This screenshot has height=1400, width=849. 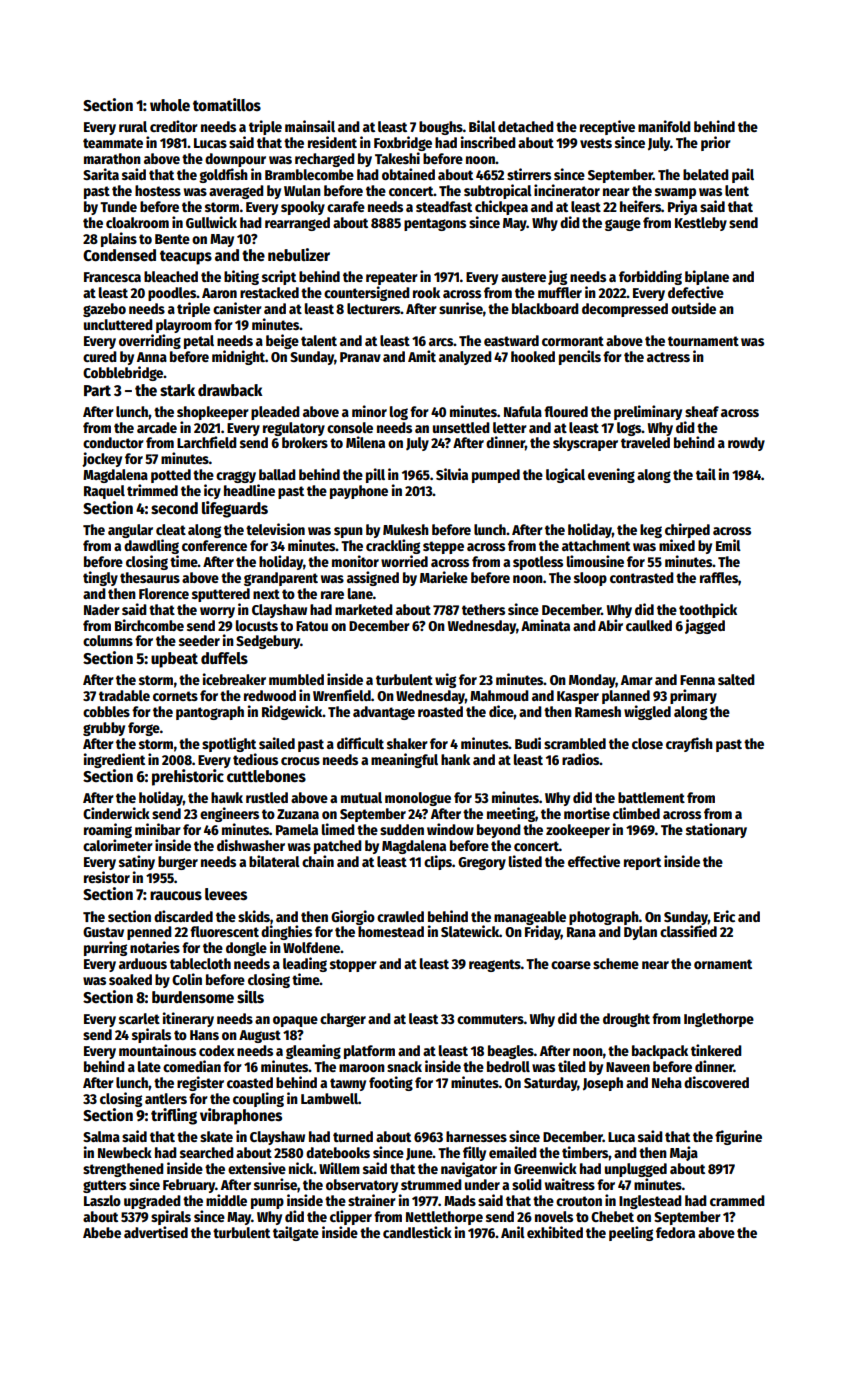 I want to click on mountainous, so click(x=157, y=1050).
